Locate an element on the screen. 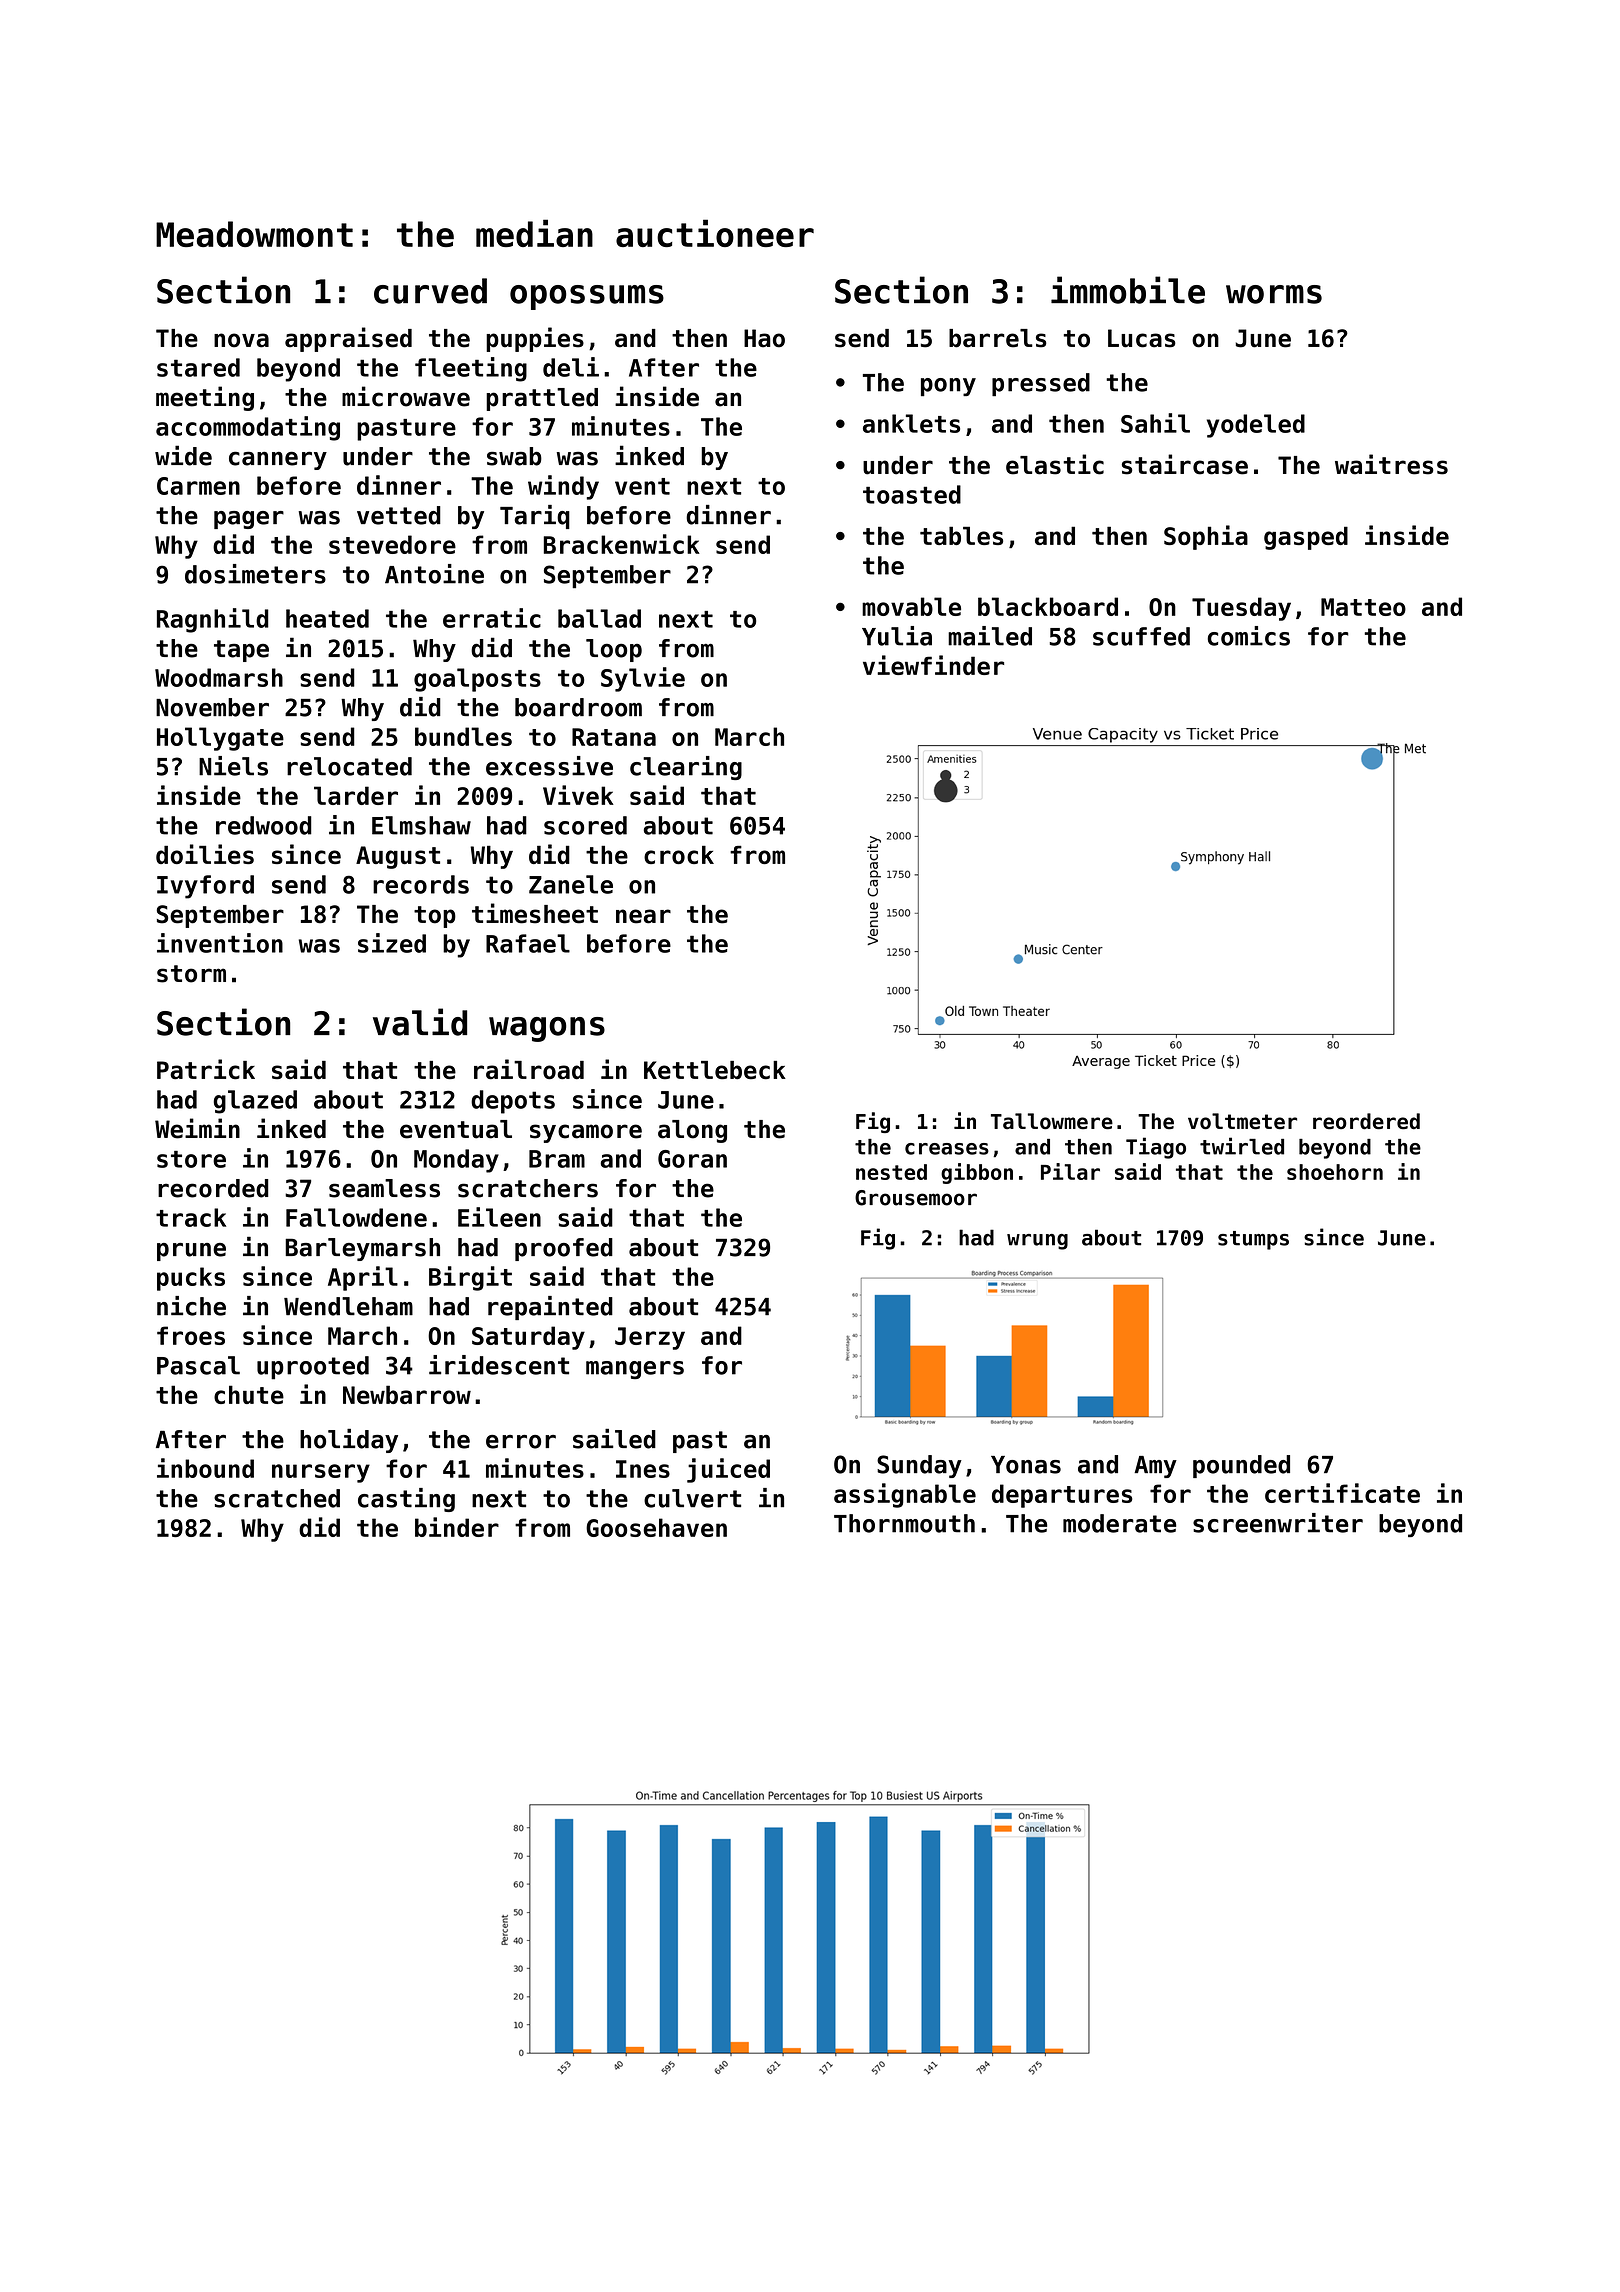 This screenshot has height=2292, width=1620. binder is located at coordinates (457, 1527).
